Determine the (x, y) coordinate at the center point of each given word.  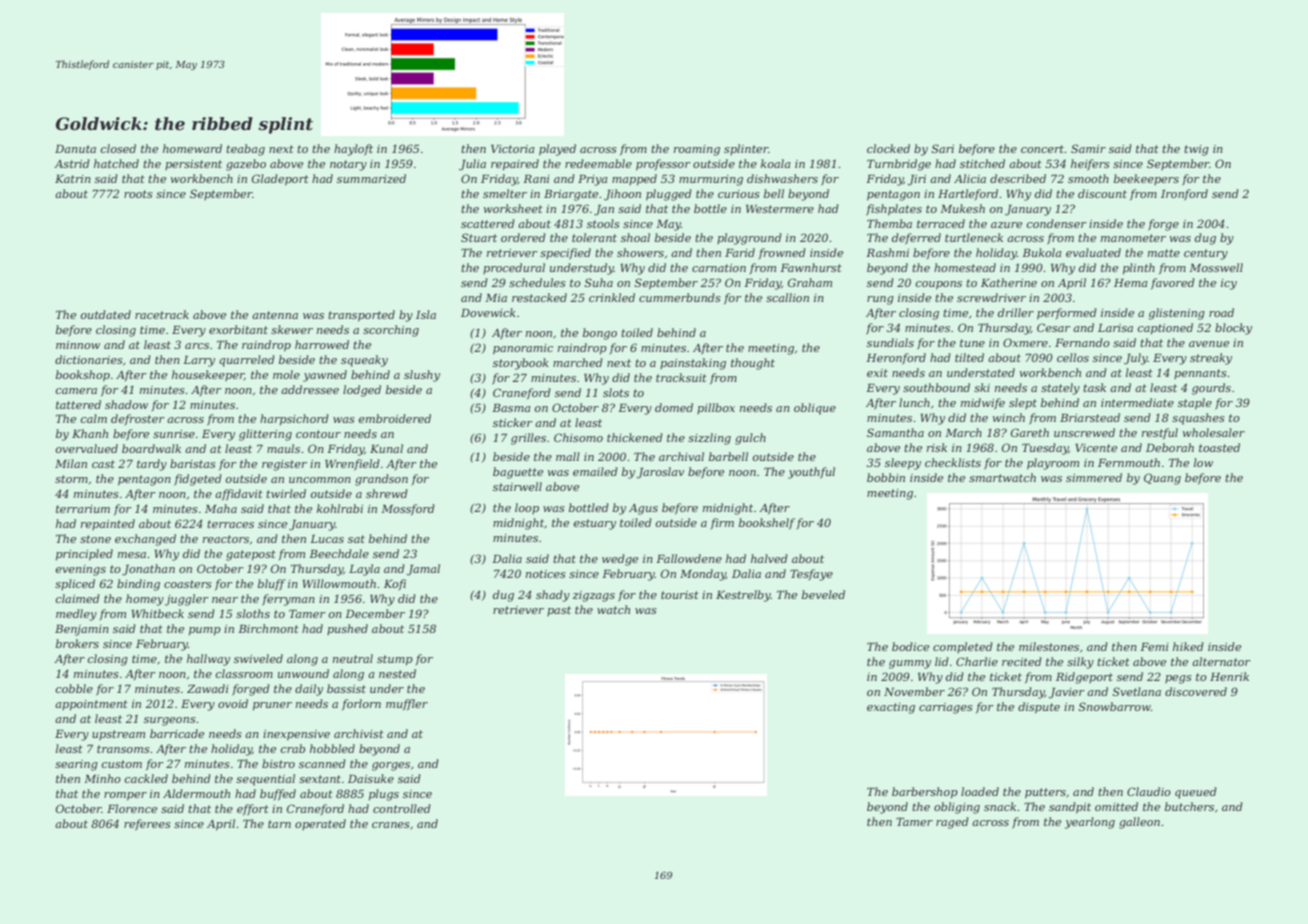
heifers (1090, 165)
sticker (513, 422)
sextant (320, 779)
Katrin (73, 179)
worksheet (513, 208)
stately (1060, 389)
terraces (230, 524)
